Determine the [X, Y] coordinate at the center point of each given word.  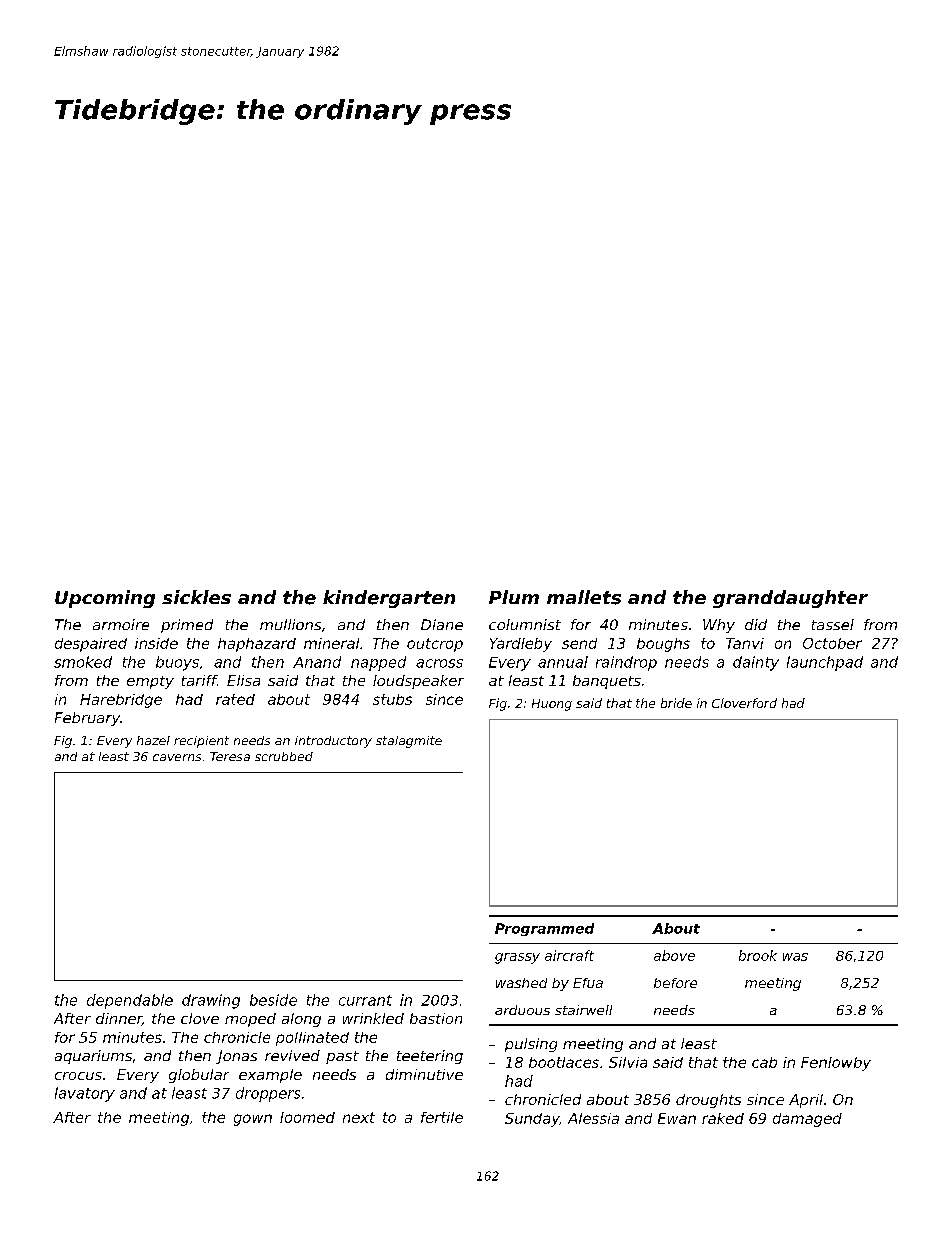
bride [676, 703]
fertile [442, 1117]
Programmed [544, 929]
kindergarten [389, 599]
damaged [807, 1120]
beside [273, 1000]
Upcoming [105, 599]
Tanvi [745, 643]
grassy [517, 958]
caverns [177, 757]
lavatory [85, 1094]
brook [758, 955]
